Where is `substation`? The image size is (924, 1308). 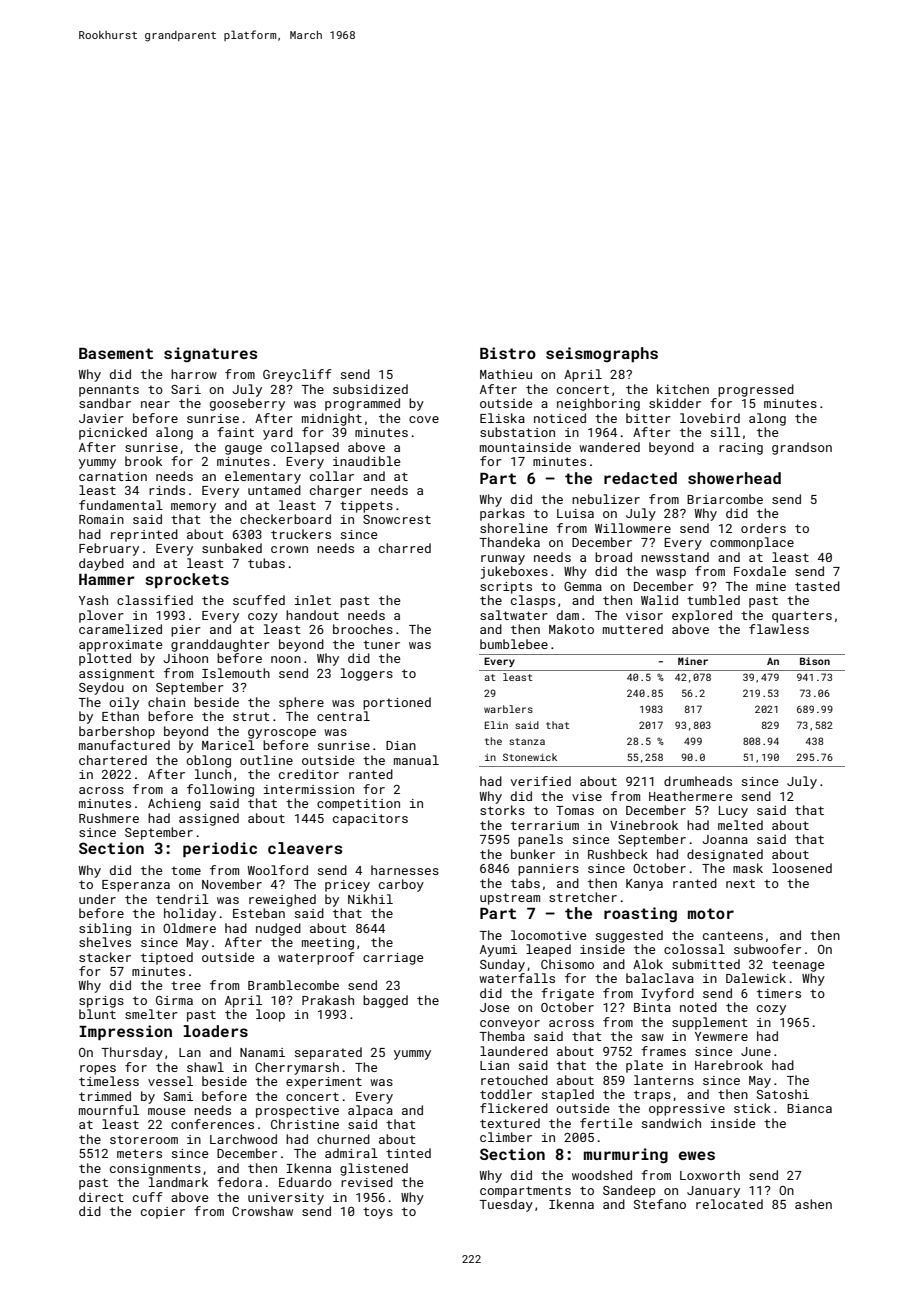 substation is located at coordinates (517, 432).
